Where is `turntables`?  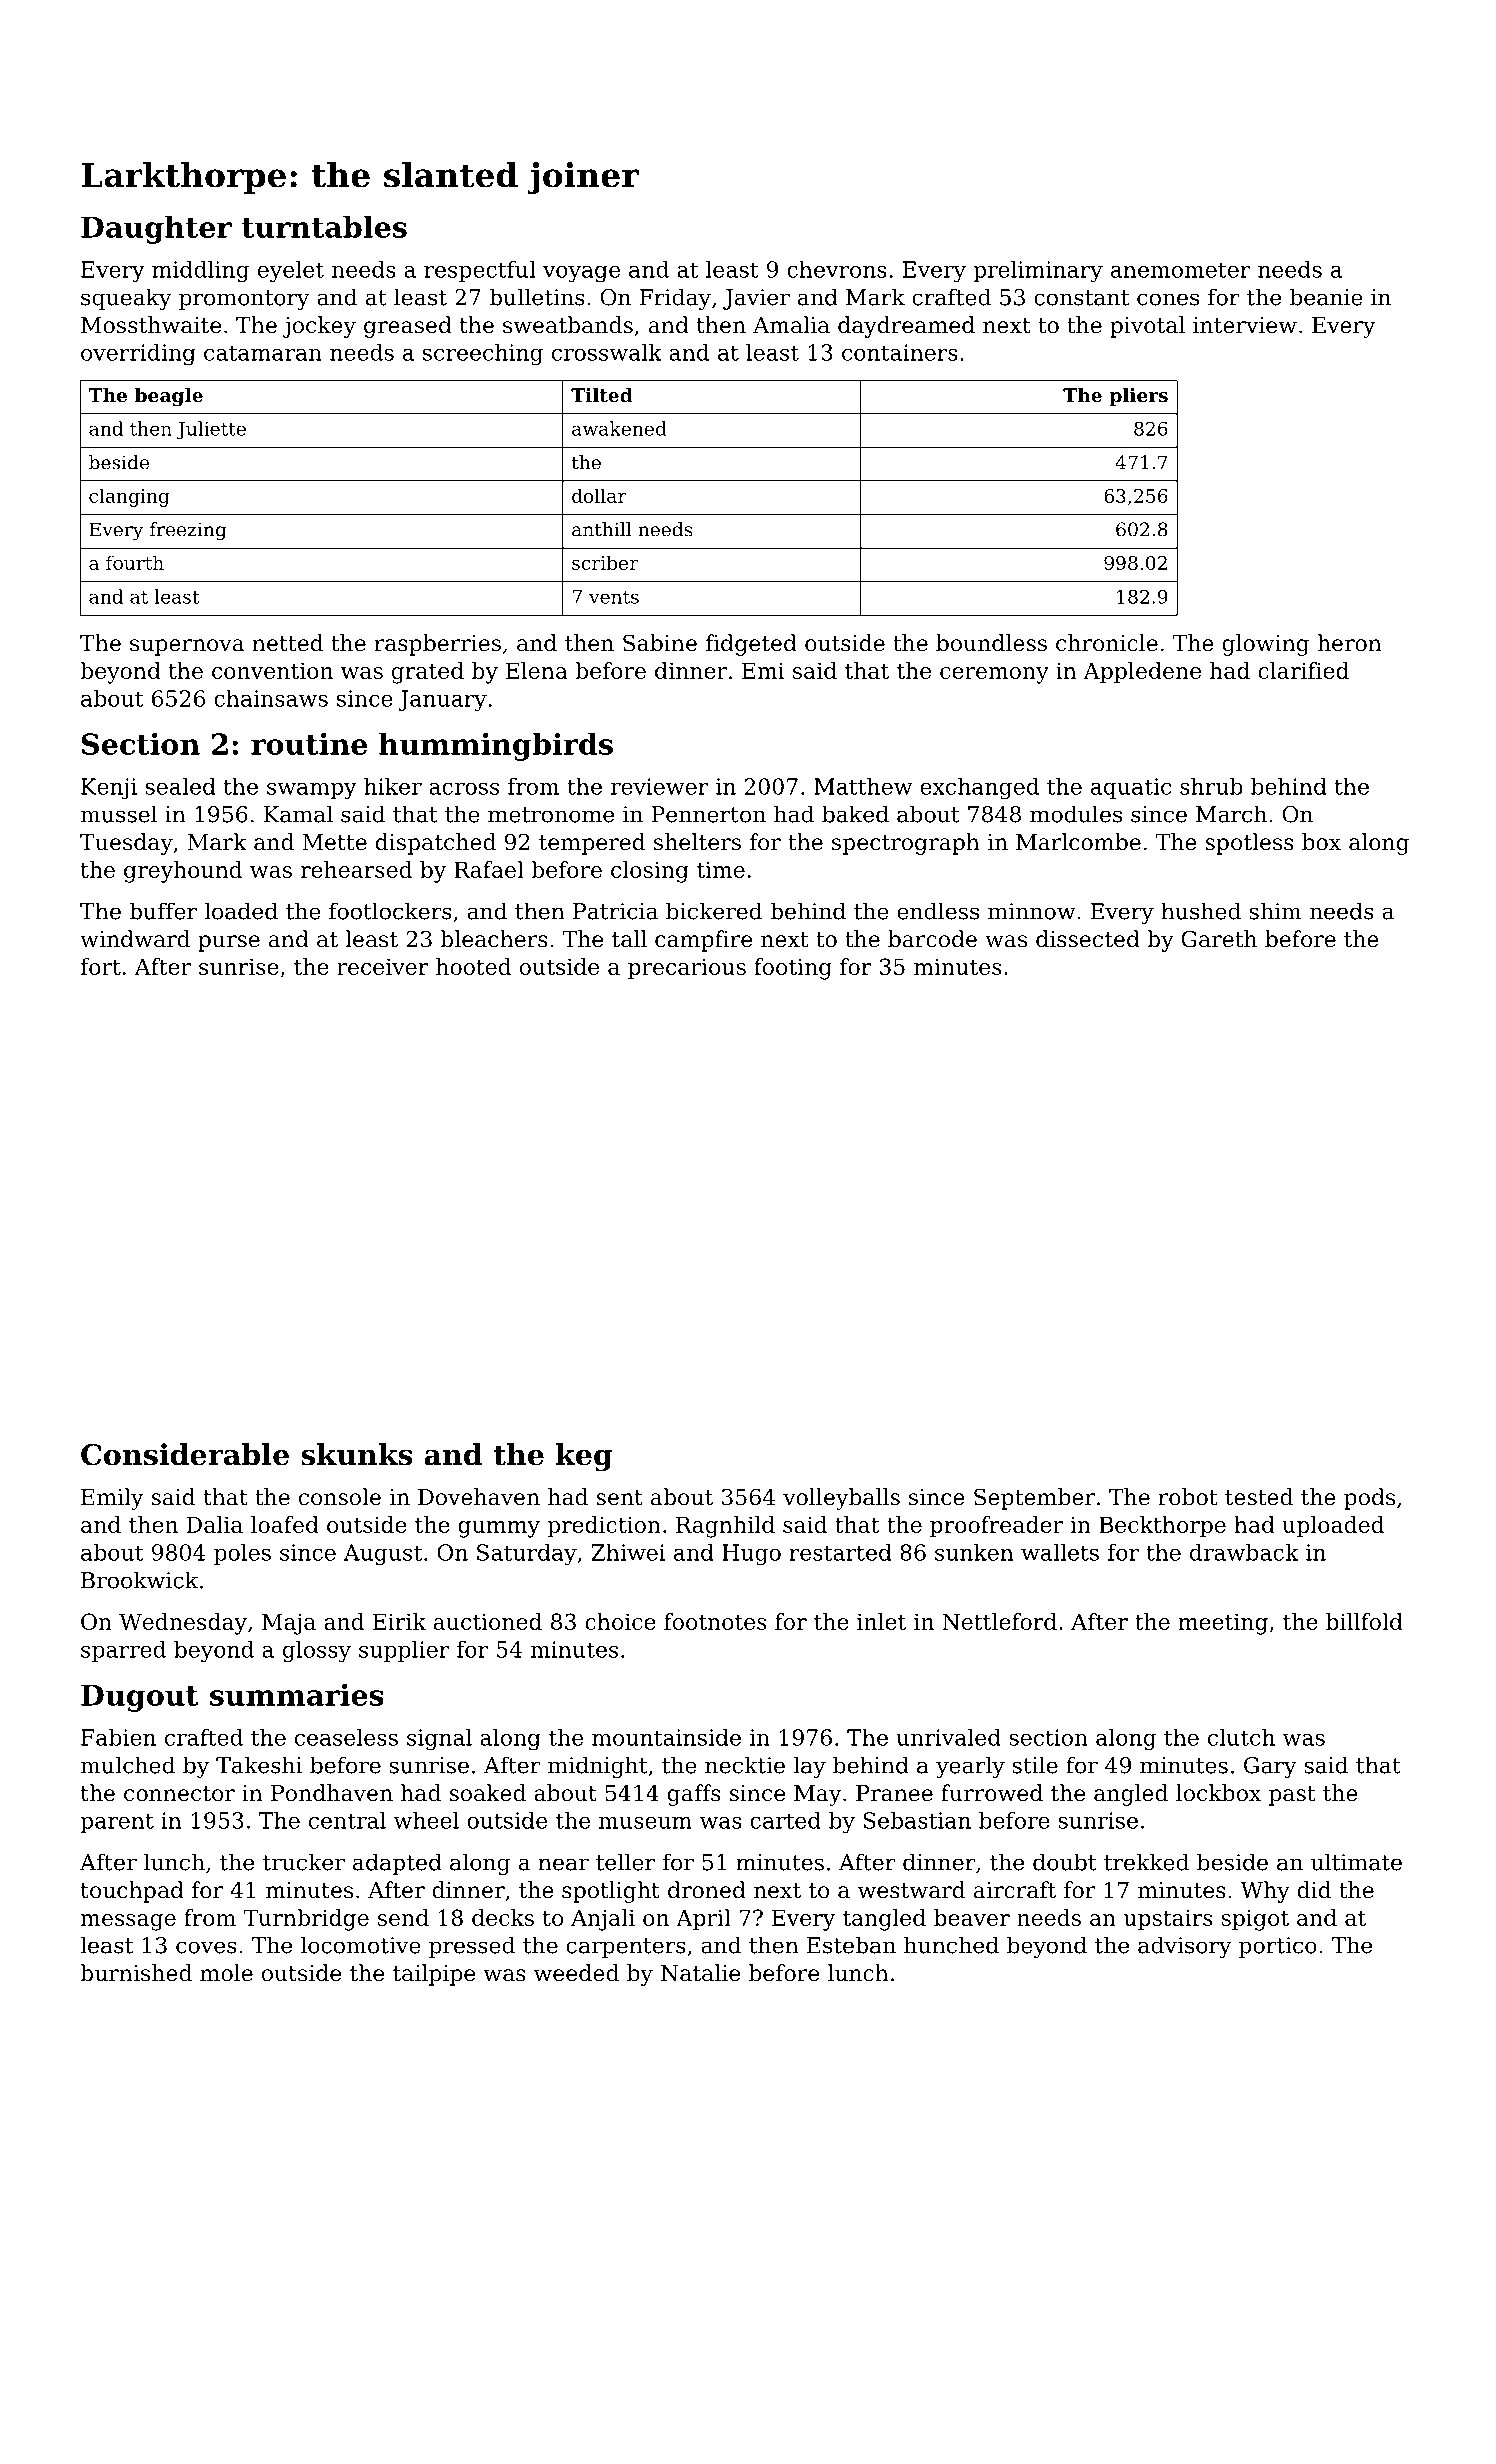
turntables is located at coordinates (324, 227).
